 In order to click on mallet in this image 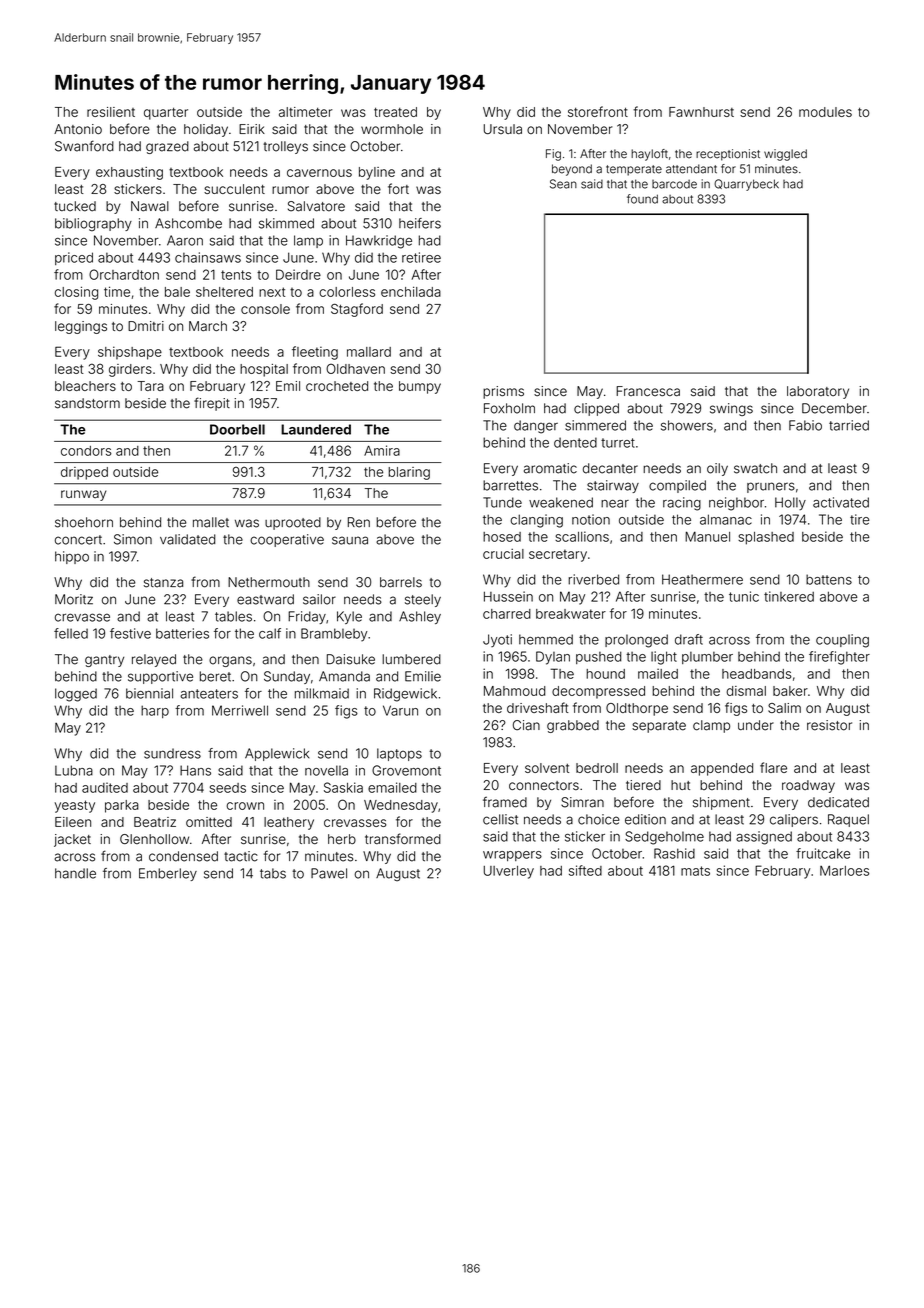, I will do `click(211, 522)`.
